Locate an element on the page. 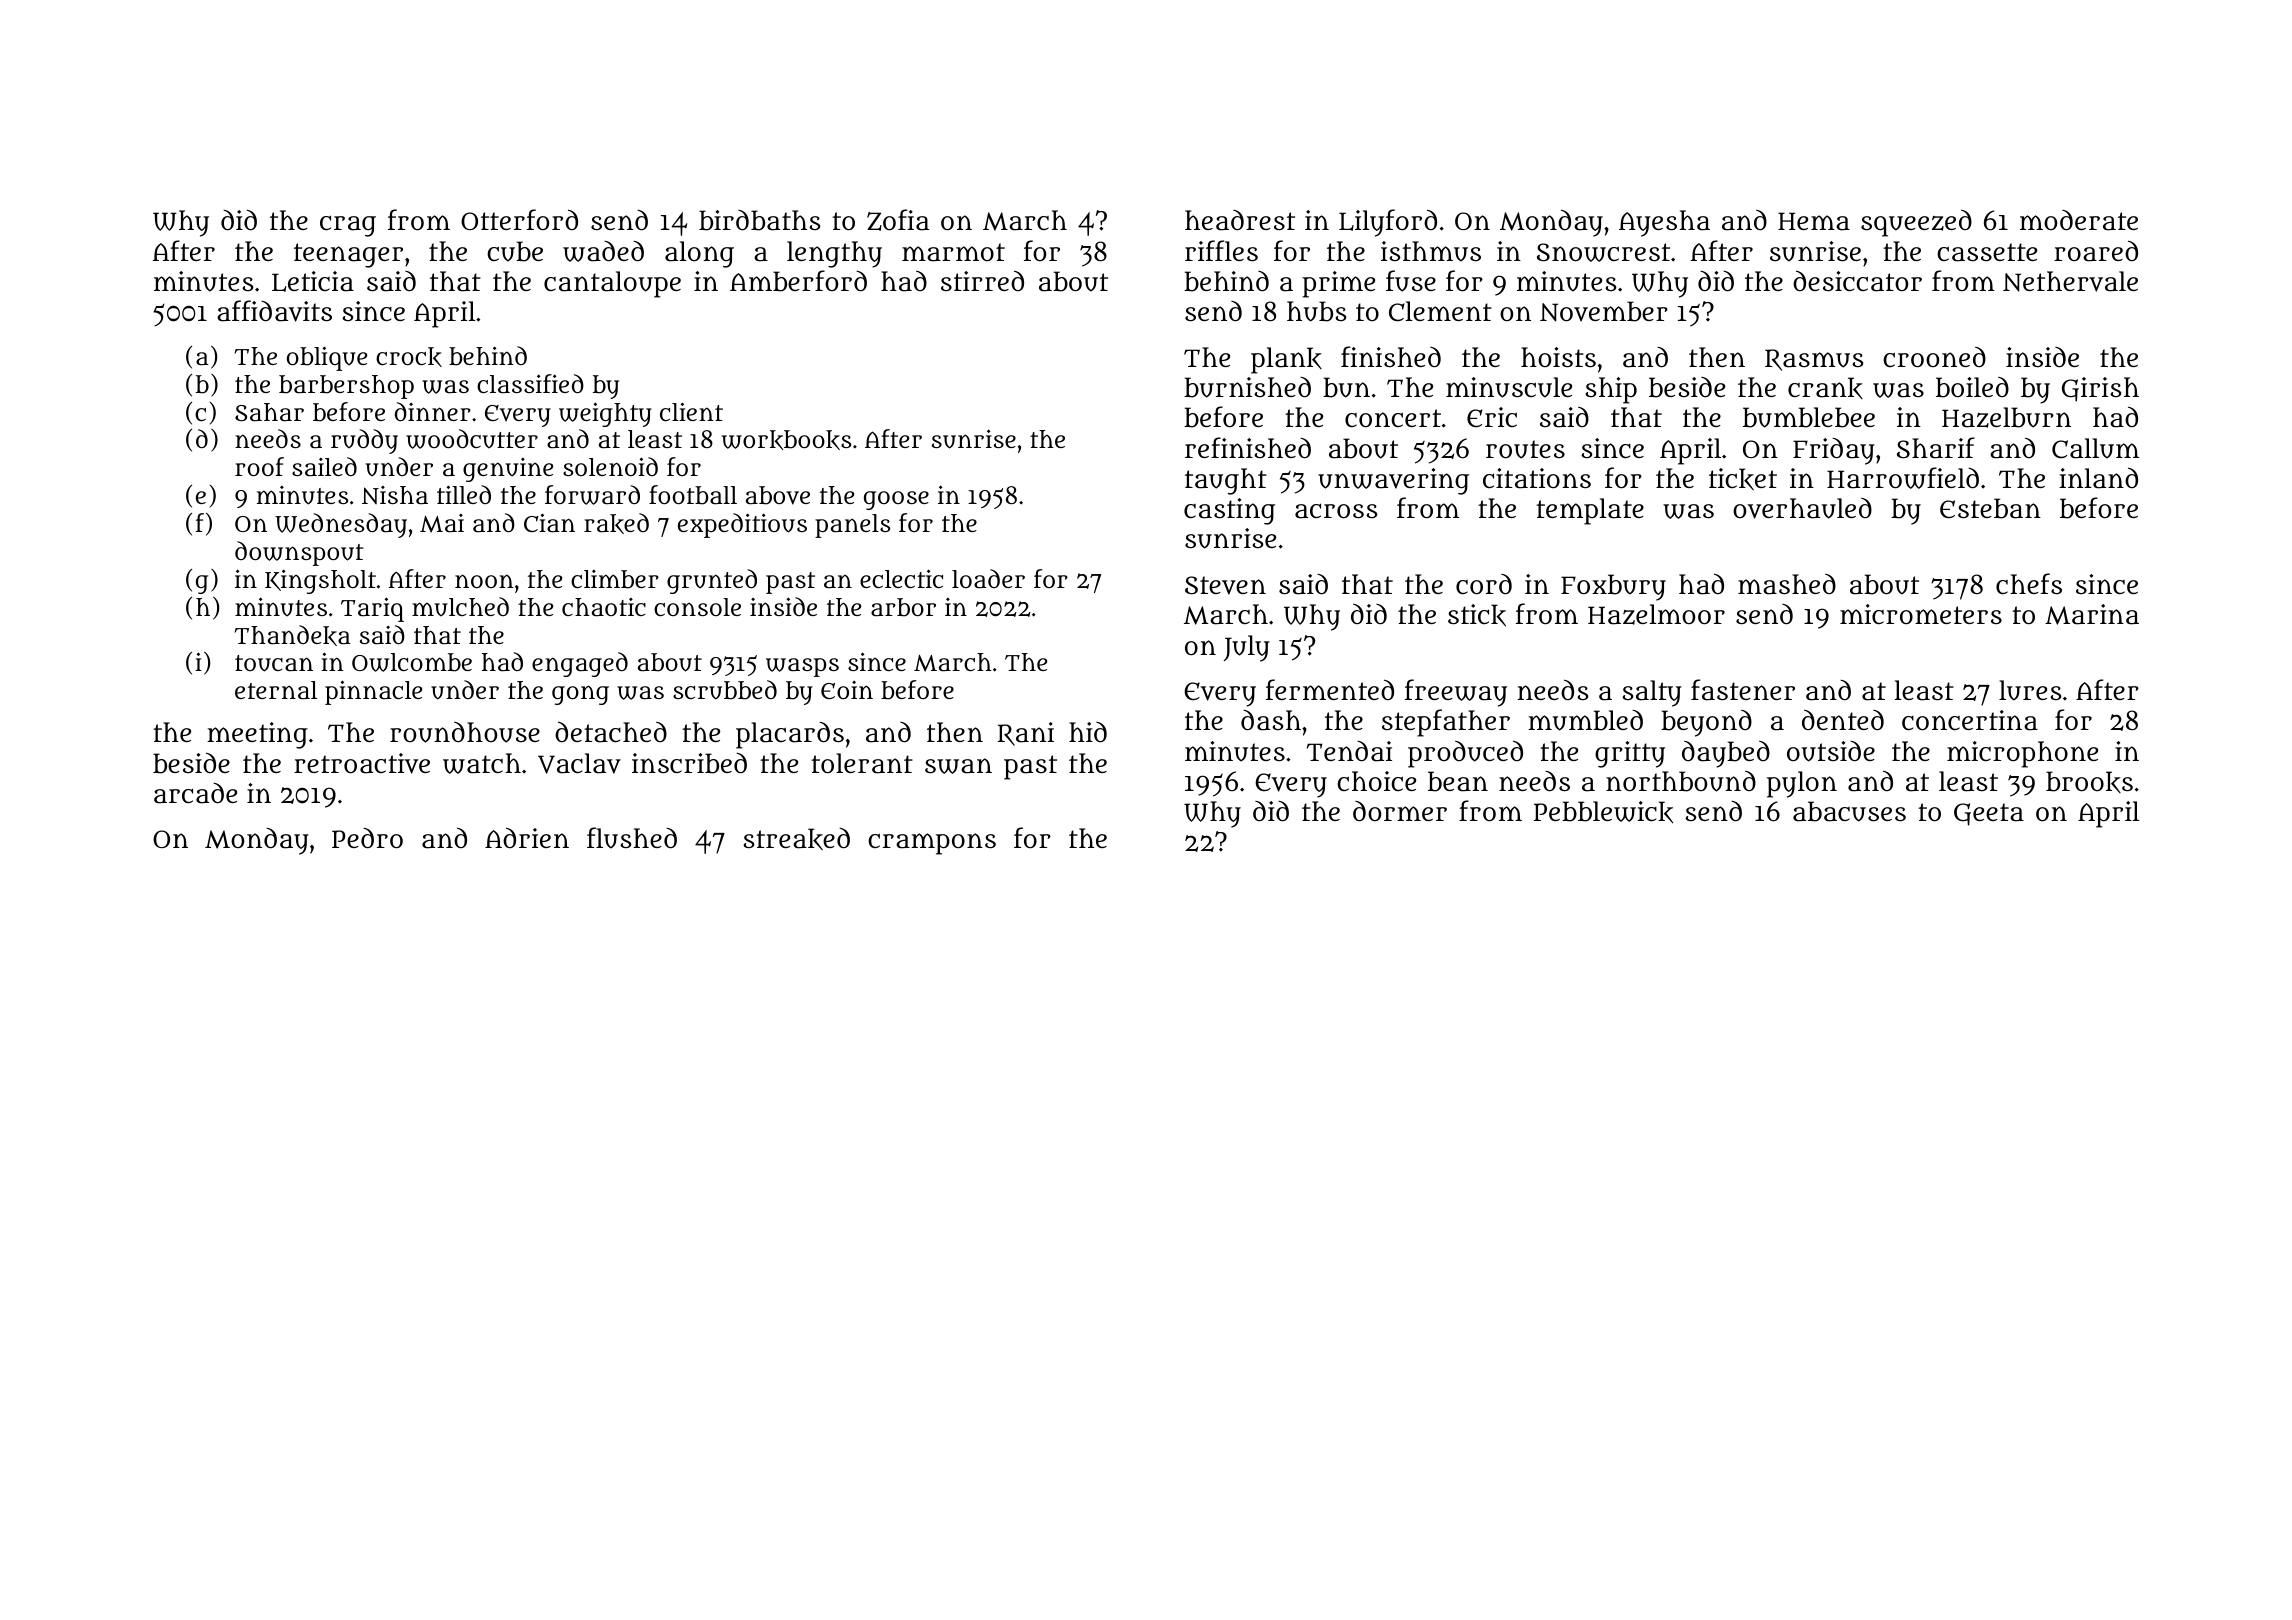 The width and height of the image is (2292, 1620). microphone is located at coordinates (2022, 754).
